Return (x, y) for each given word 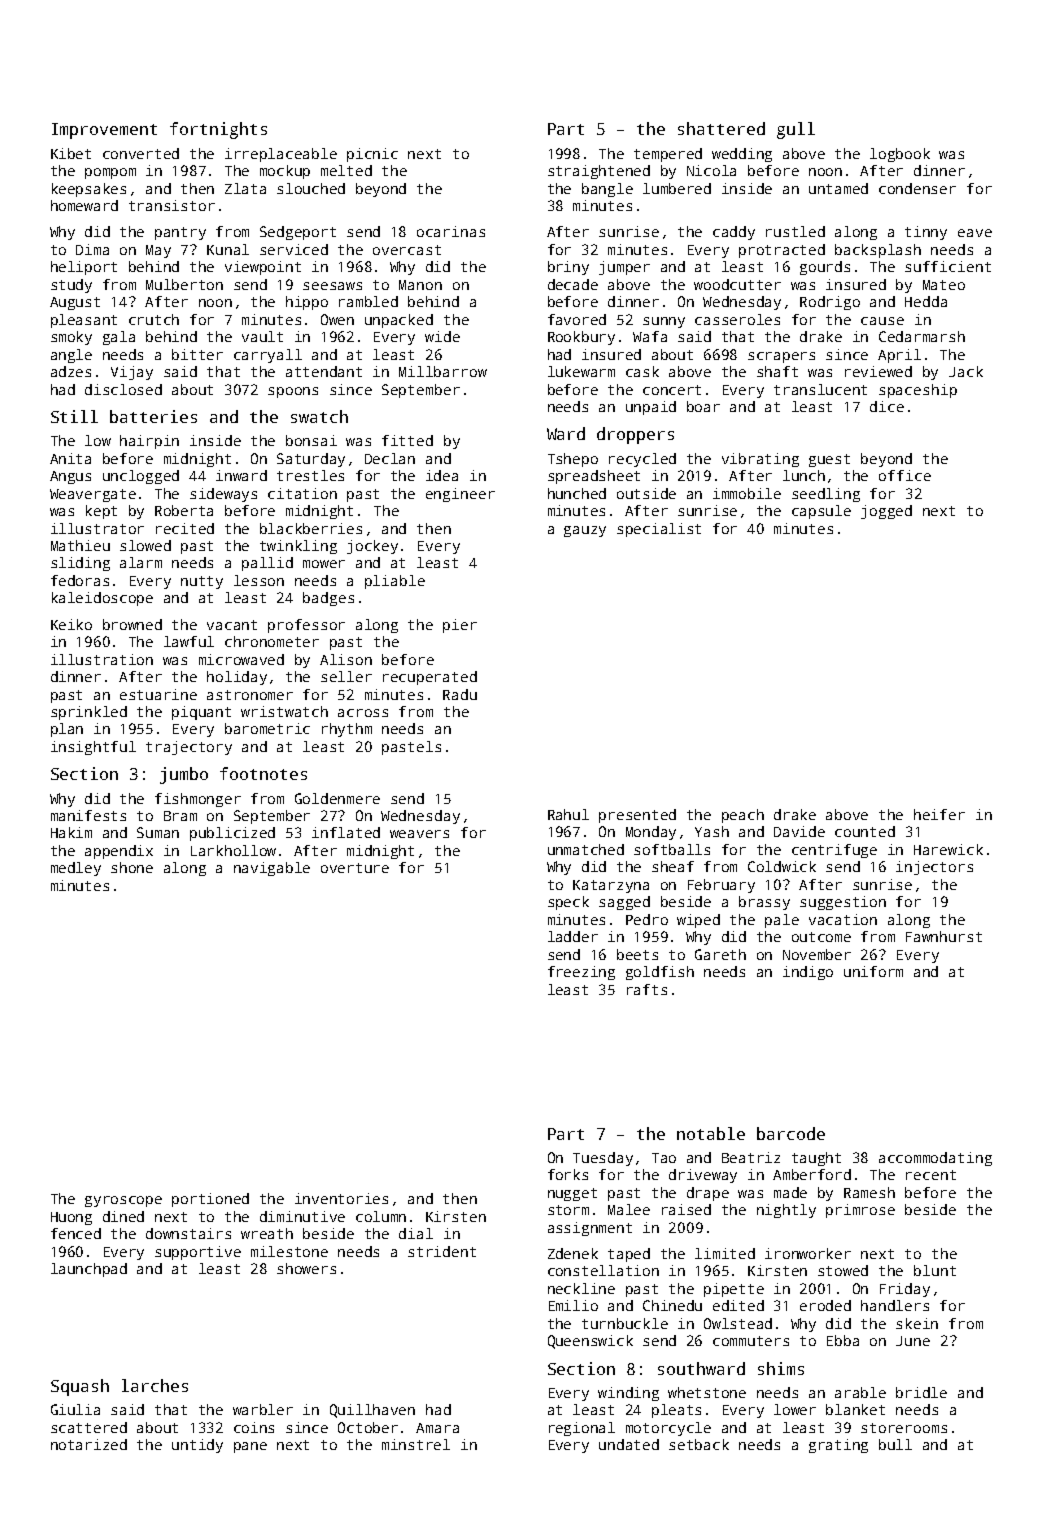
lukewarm (581, 371)
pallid (267, 564)
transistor (172, 205)
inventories (341, 1198)
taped (629, 1255)
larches (155, 1385)
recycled (642, 460)
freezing (581, 973)
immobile (747, 493)
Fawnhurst (944, 936)
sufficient (948, 266)
